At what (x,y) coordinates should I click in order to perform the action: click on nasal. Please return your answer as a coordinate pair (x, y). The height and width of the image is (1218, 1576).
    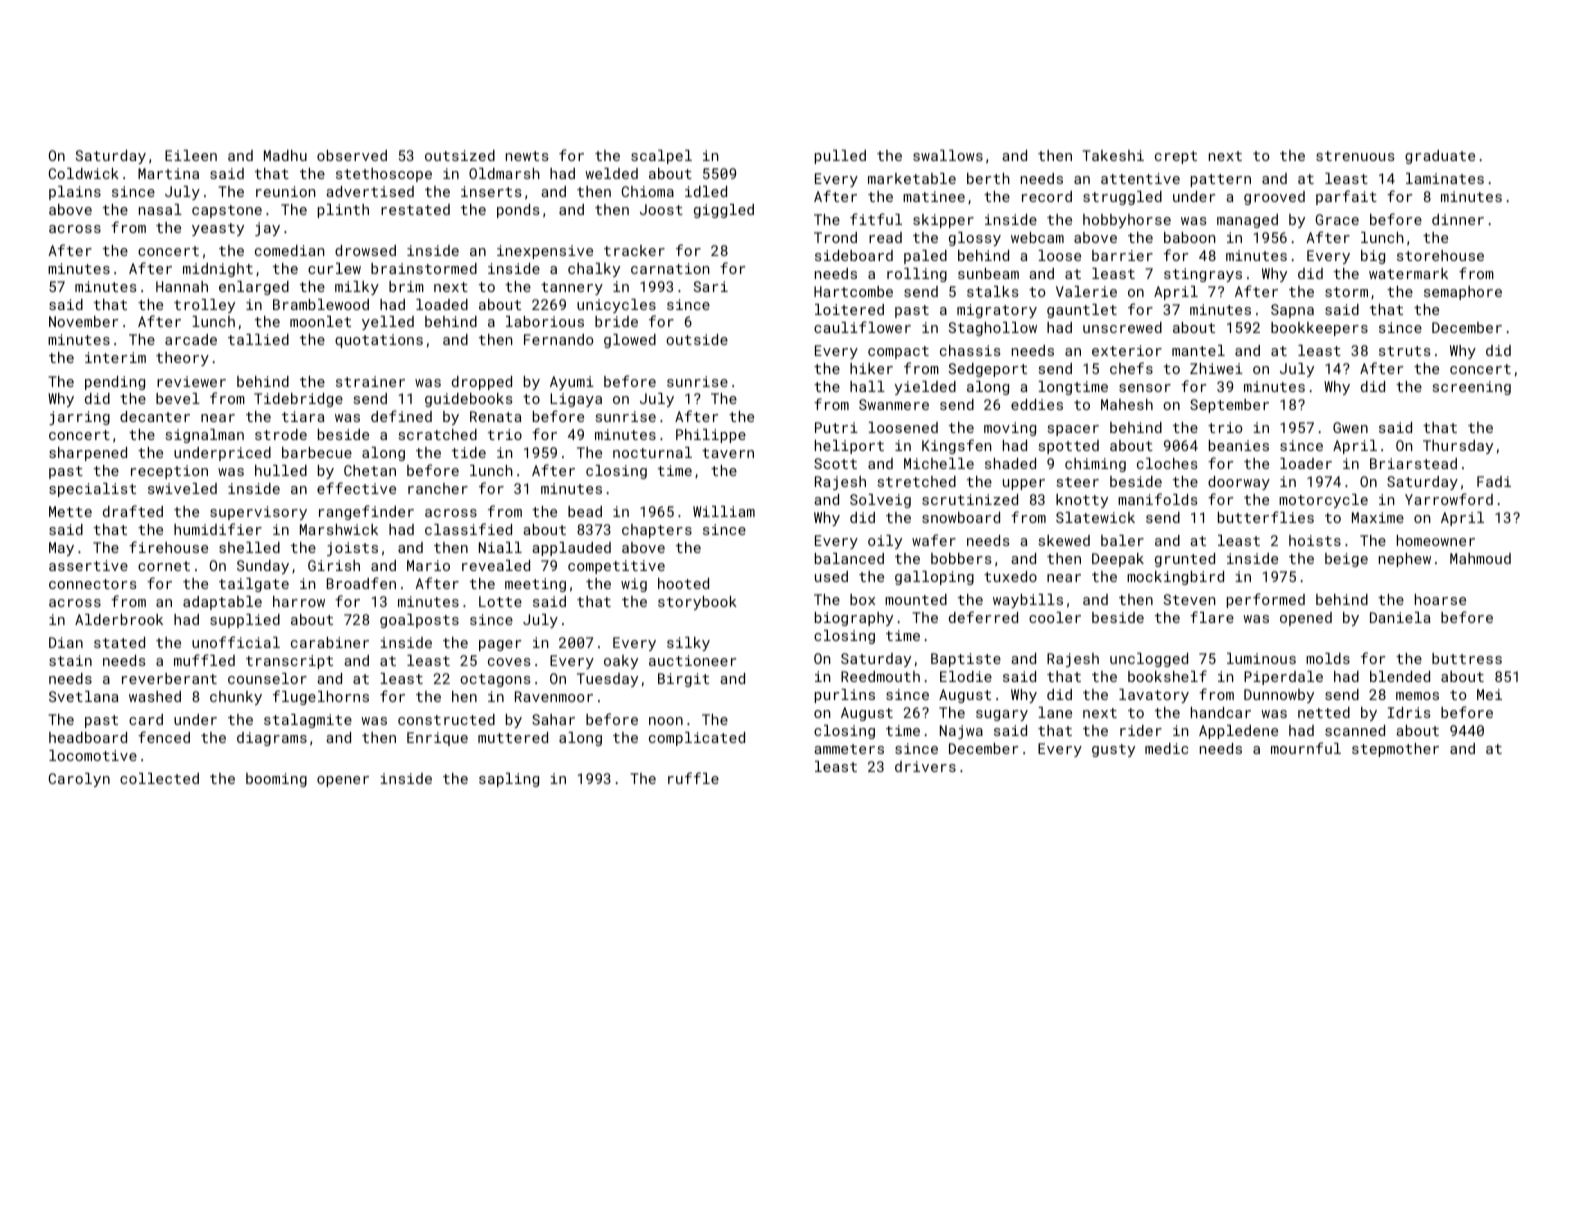
    Looking at the image, I should click on (160, 209).
